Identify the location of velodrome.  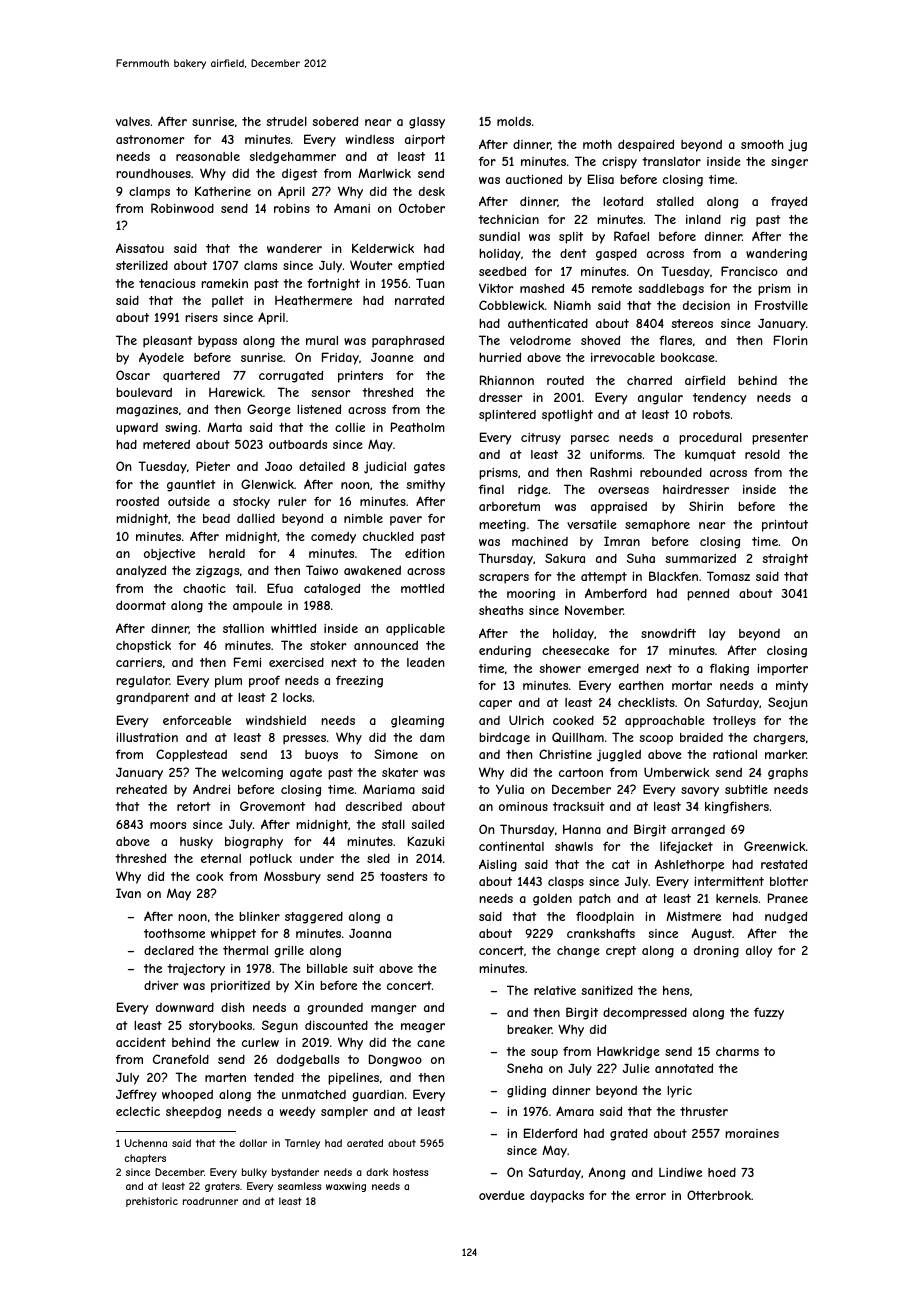
(540, 340).
